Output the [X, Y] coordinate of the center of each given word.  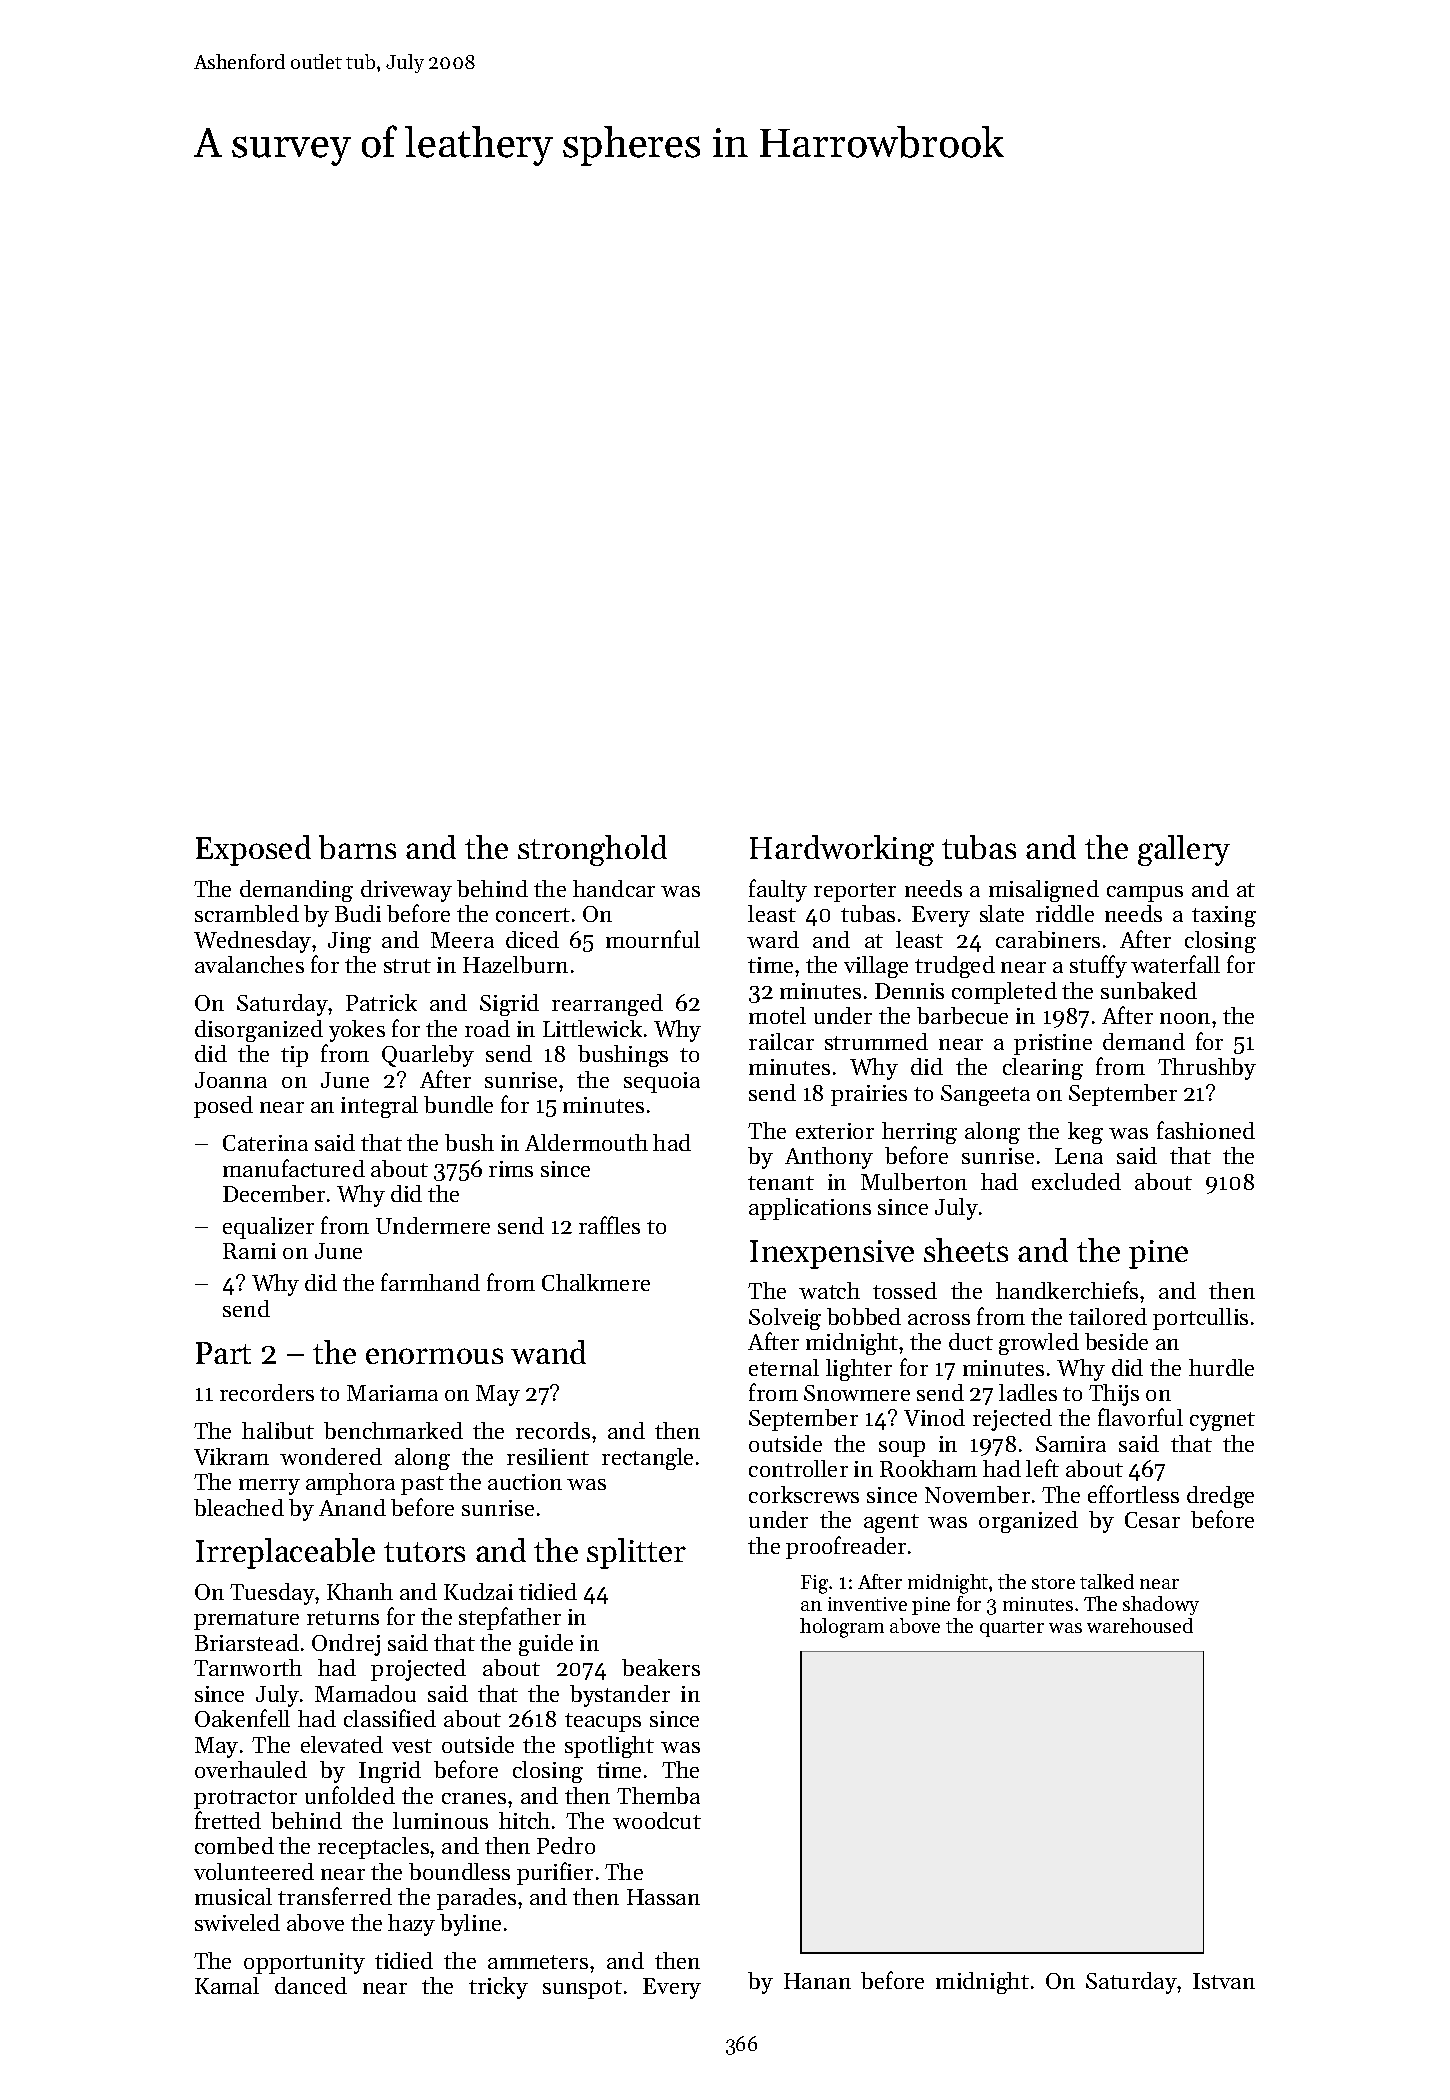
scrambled [247, 913]
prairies [869, 1095]
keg [1085, 1133]
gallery [1184, 850]
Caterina [265, 1143]
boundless [459, 1871]
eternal [784, 1367]
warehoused [1140, 1625]
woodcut [657, 1820]
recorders [267, 1392]
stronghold [592, 850]
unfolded [350, 1795]
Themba [658, 1795]
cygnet [1222, 1421]
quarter [1012, 1629]
